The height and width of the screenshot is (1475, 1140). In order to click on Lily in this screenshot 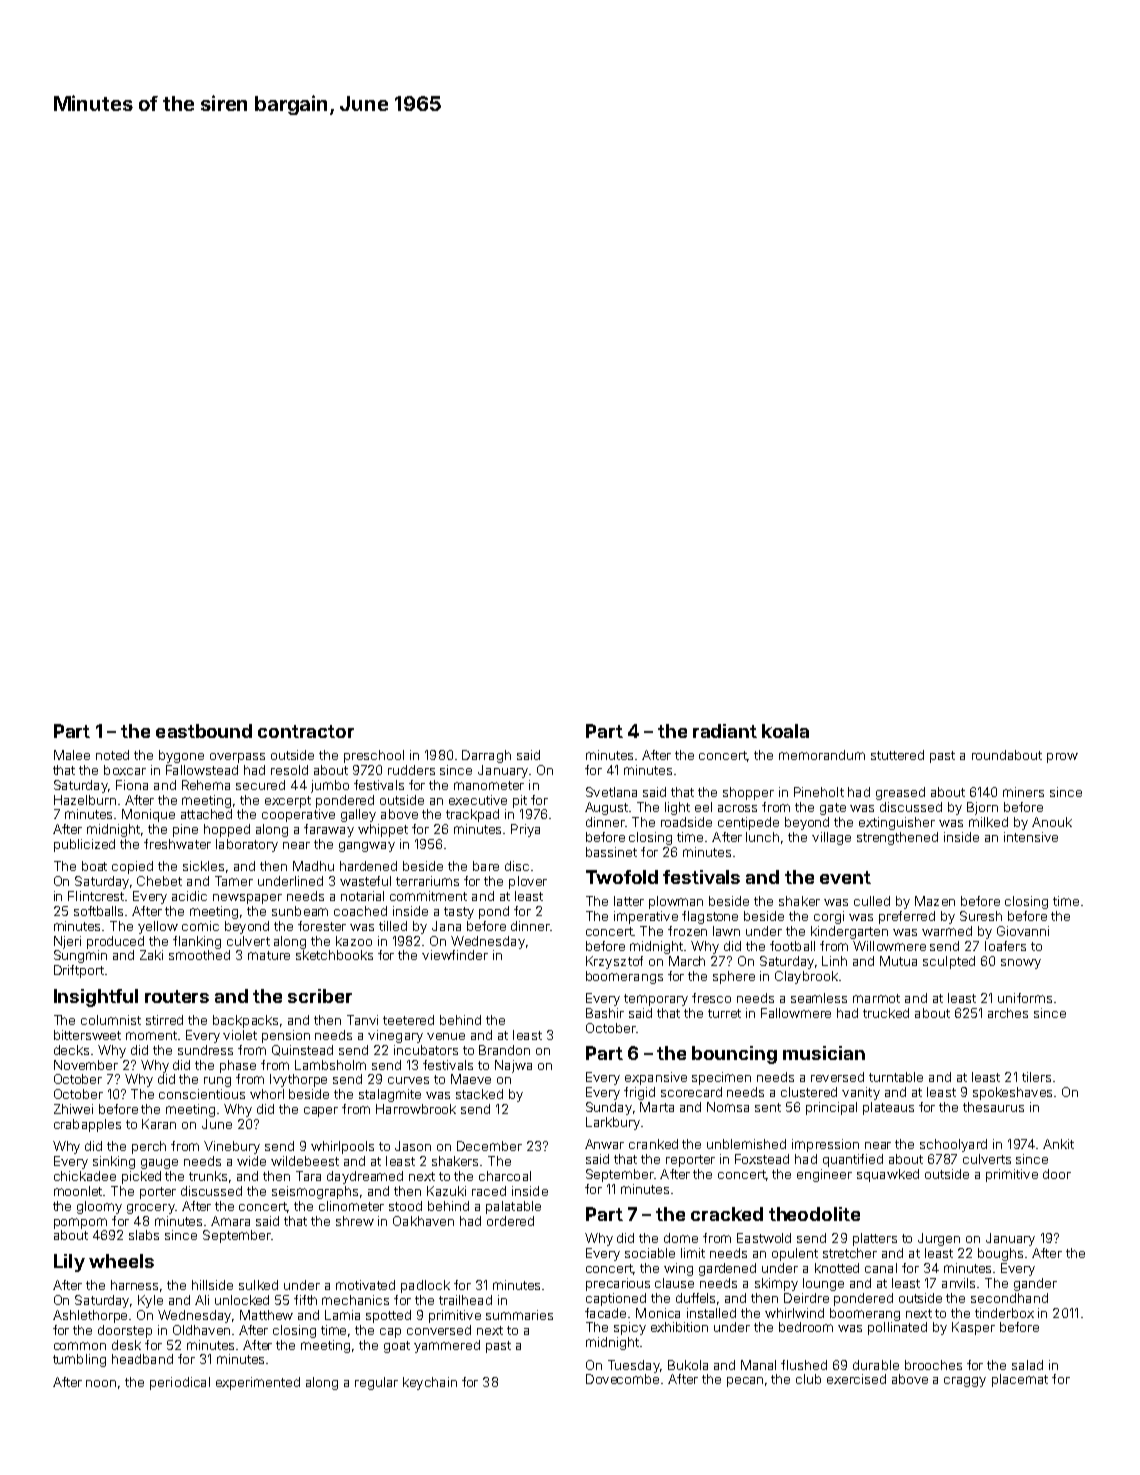, I will do `click(69, 1263)`.
